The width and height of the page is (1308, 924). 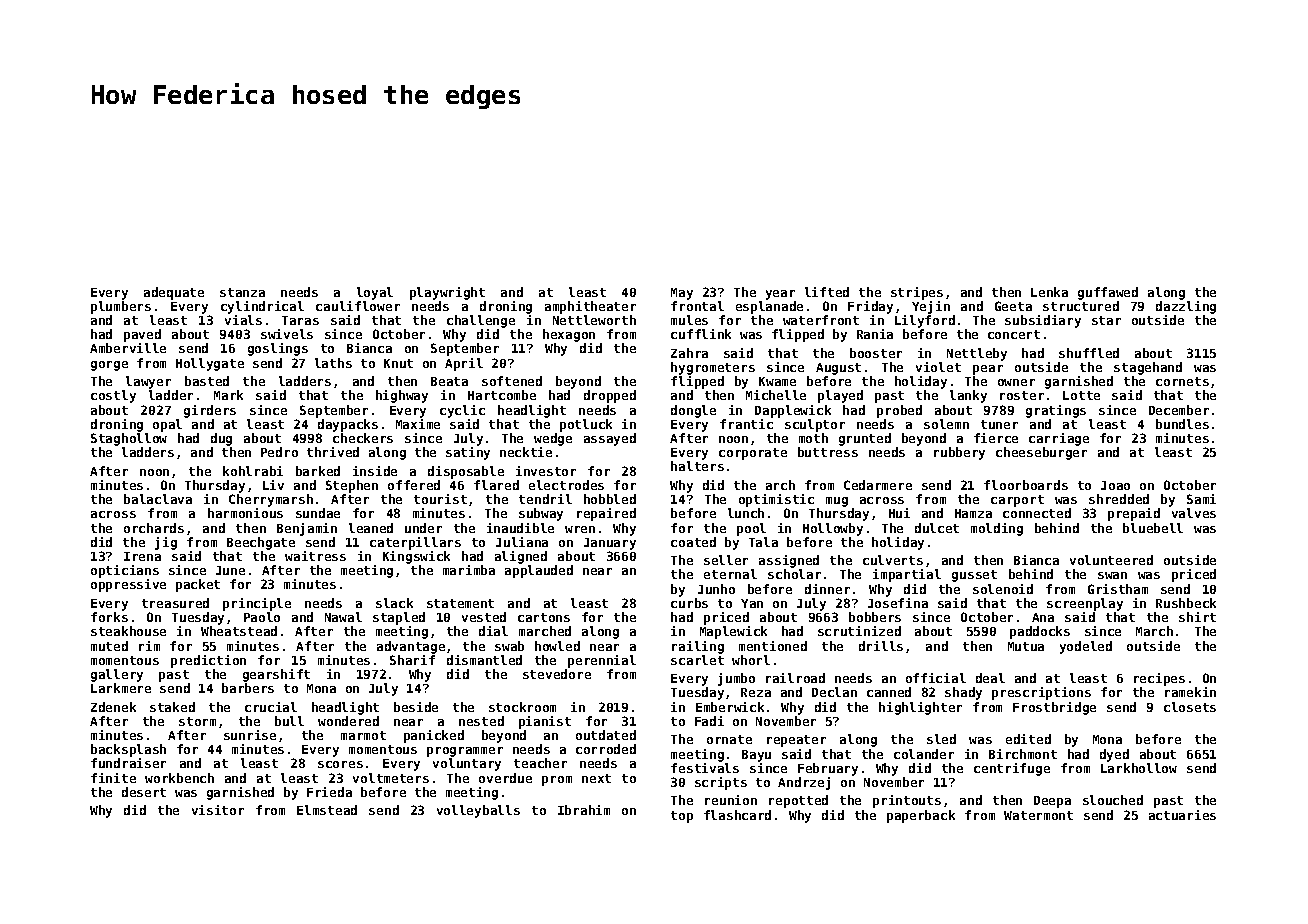 I want to click on gusset, so click(x=974, y=576).
